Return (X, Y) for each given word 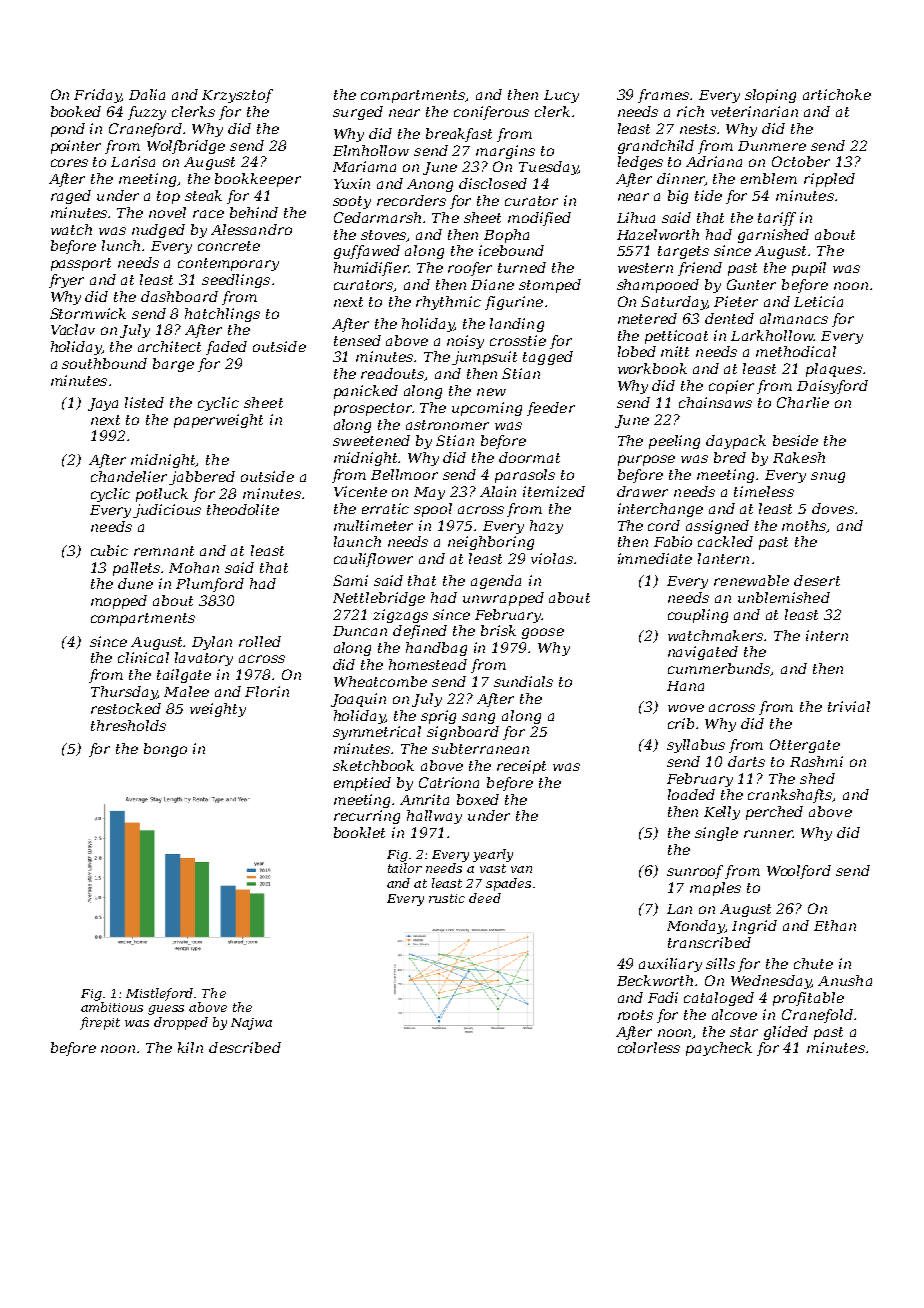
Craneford (145, 130)
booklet (359, 832)
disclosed (493, 183)
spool (433, 510)
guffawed (367, 252)
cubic (109, 550)
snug (828, 477)
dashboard (179, 296)
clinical (143, 657)
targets (683, 252)
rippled (829, 180)
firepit (100, 1023)
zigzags (400, 616)
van (521, 869)
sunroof (695, 872)
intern (827, 635)
